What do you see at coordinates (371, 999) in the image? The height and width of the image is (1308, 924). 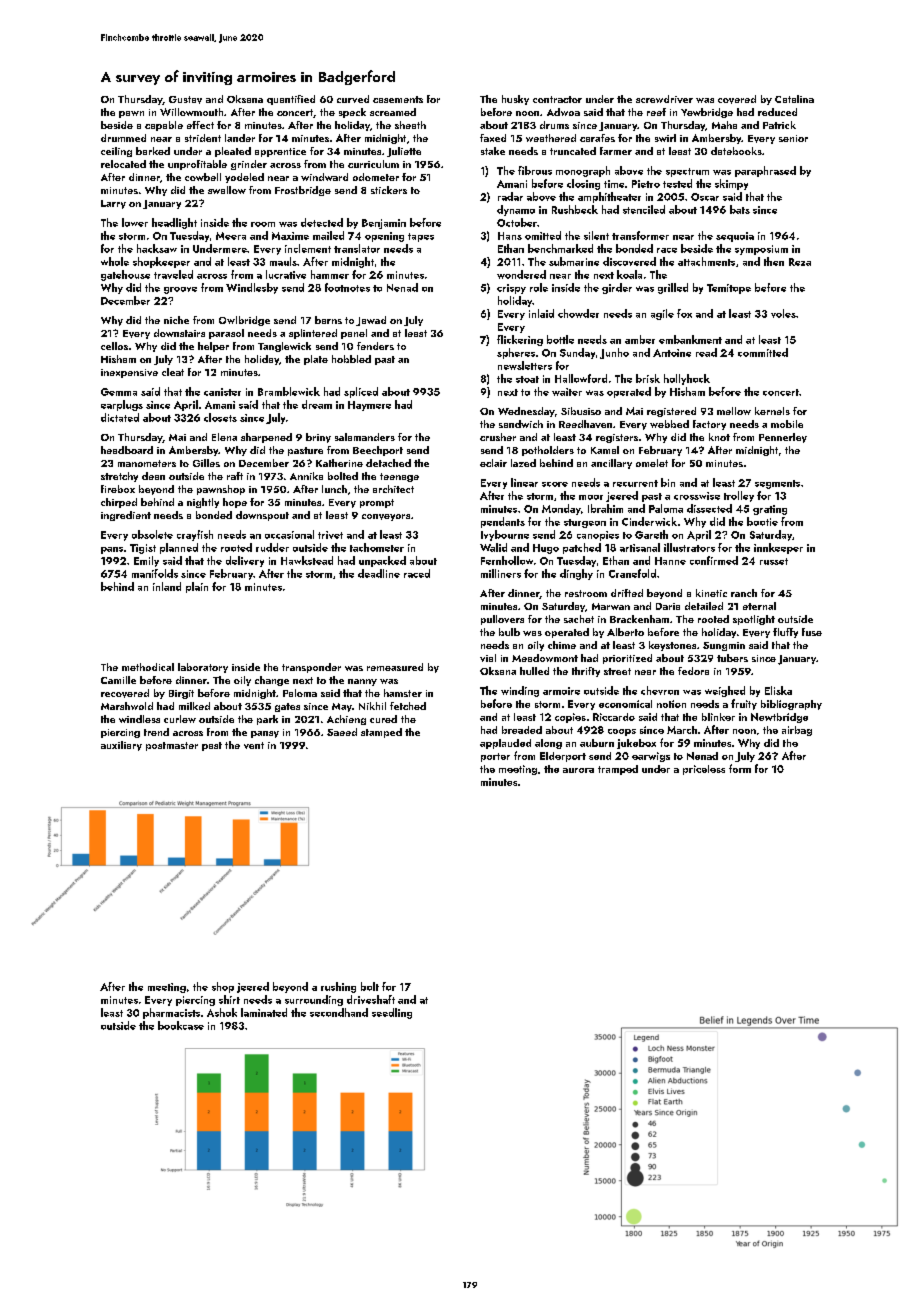 I see `driveshaft` at bounding box center [371, 999].
